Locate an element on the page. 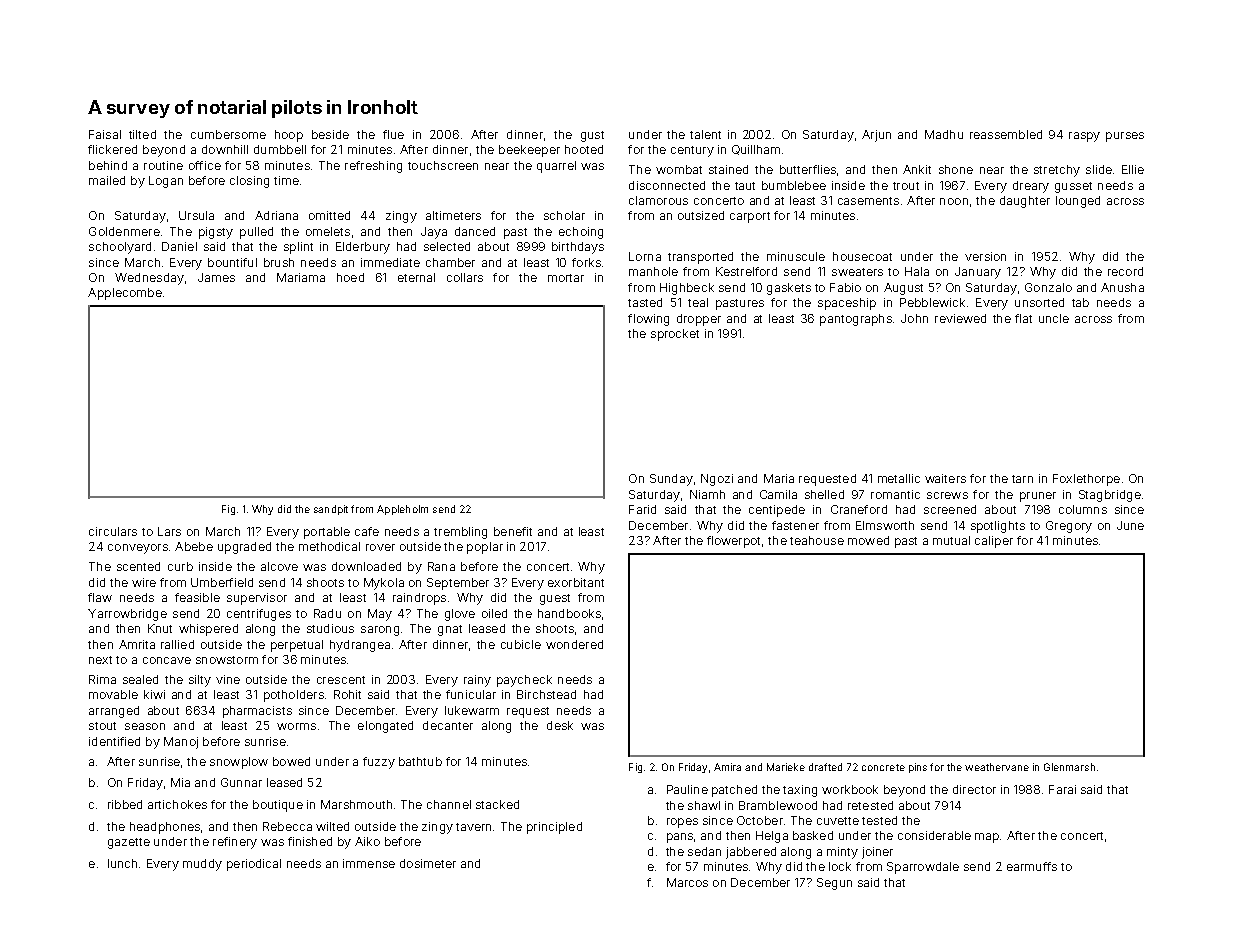 Image resolution: width=1233 pixels, height=952 pixels. Applecombe is located at coordinates (125, 294).
